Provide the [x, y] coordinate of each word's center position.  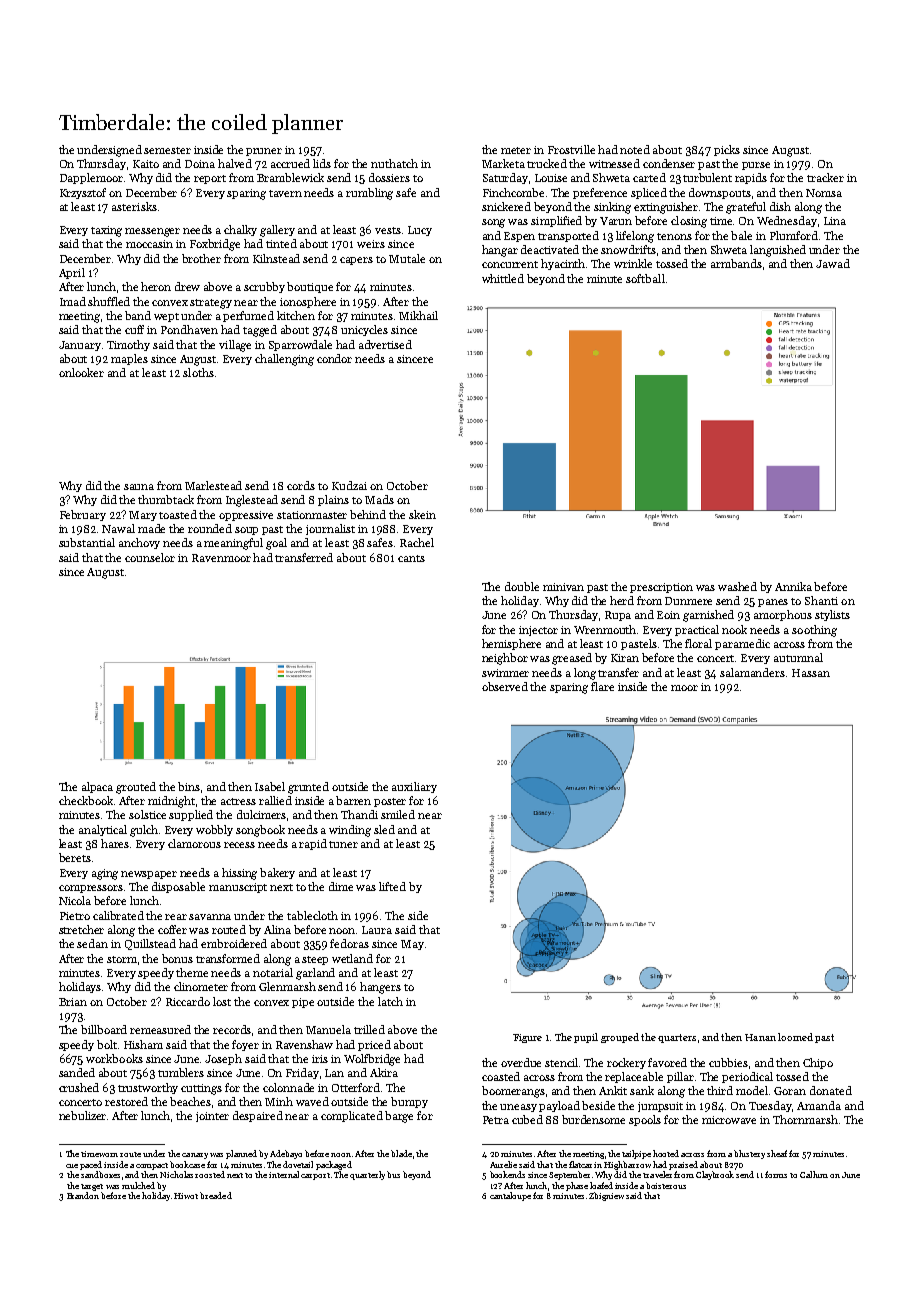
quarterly [367, 1175]
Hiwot [186, 1196]
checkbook [86, 800]
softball [645, 278]
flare [602, 686]
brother [201, 258]
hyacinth [564, 264]
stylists [832, 615]
